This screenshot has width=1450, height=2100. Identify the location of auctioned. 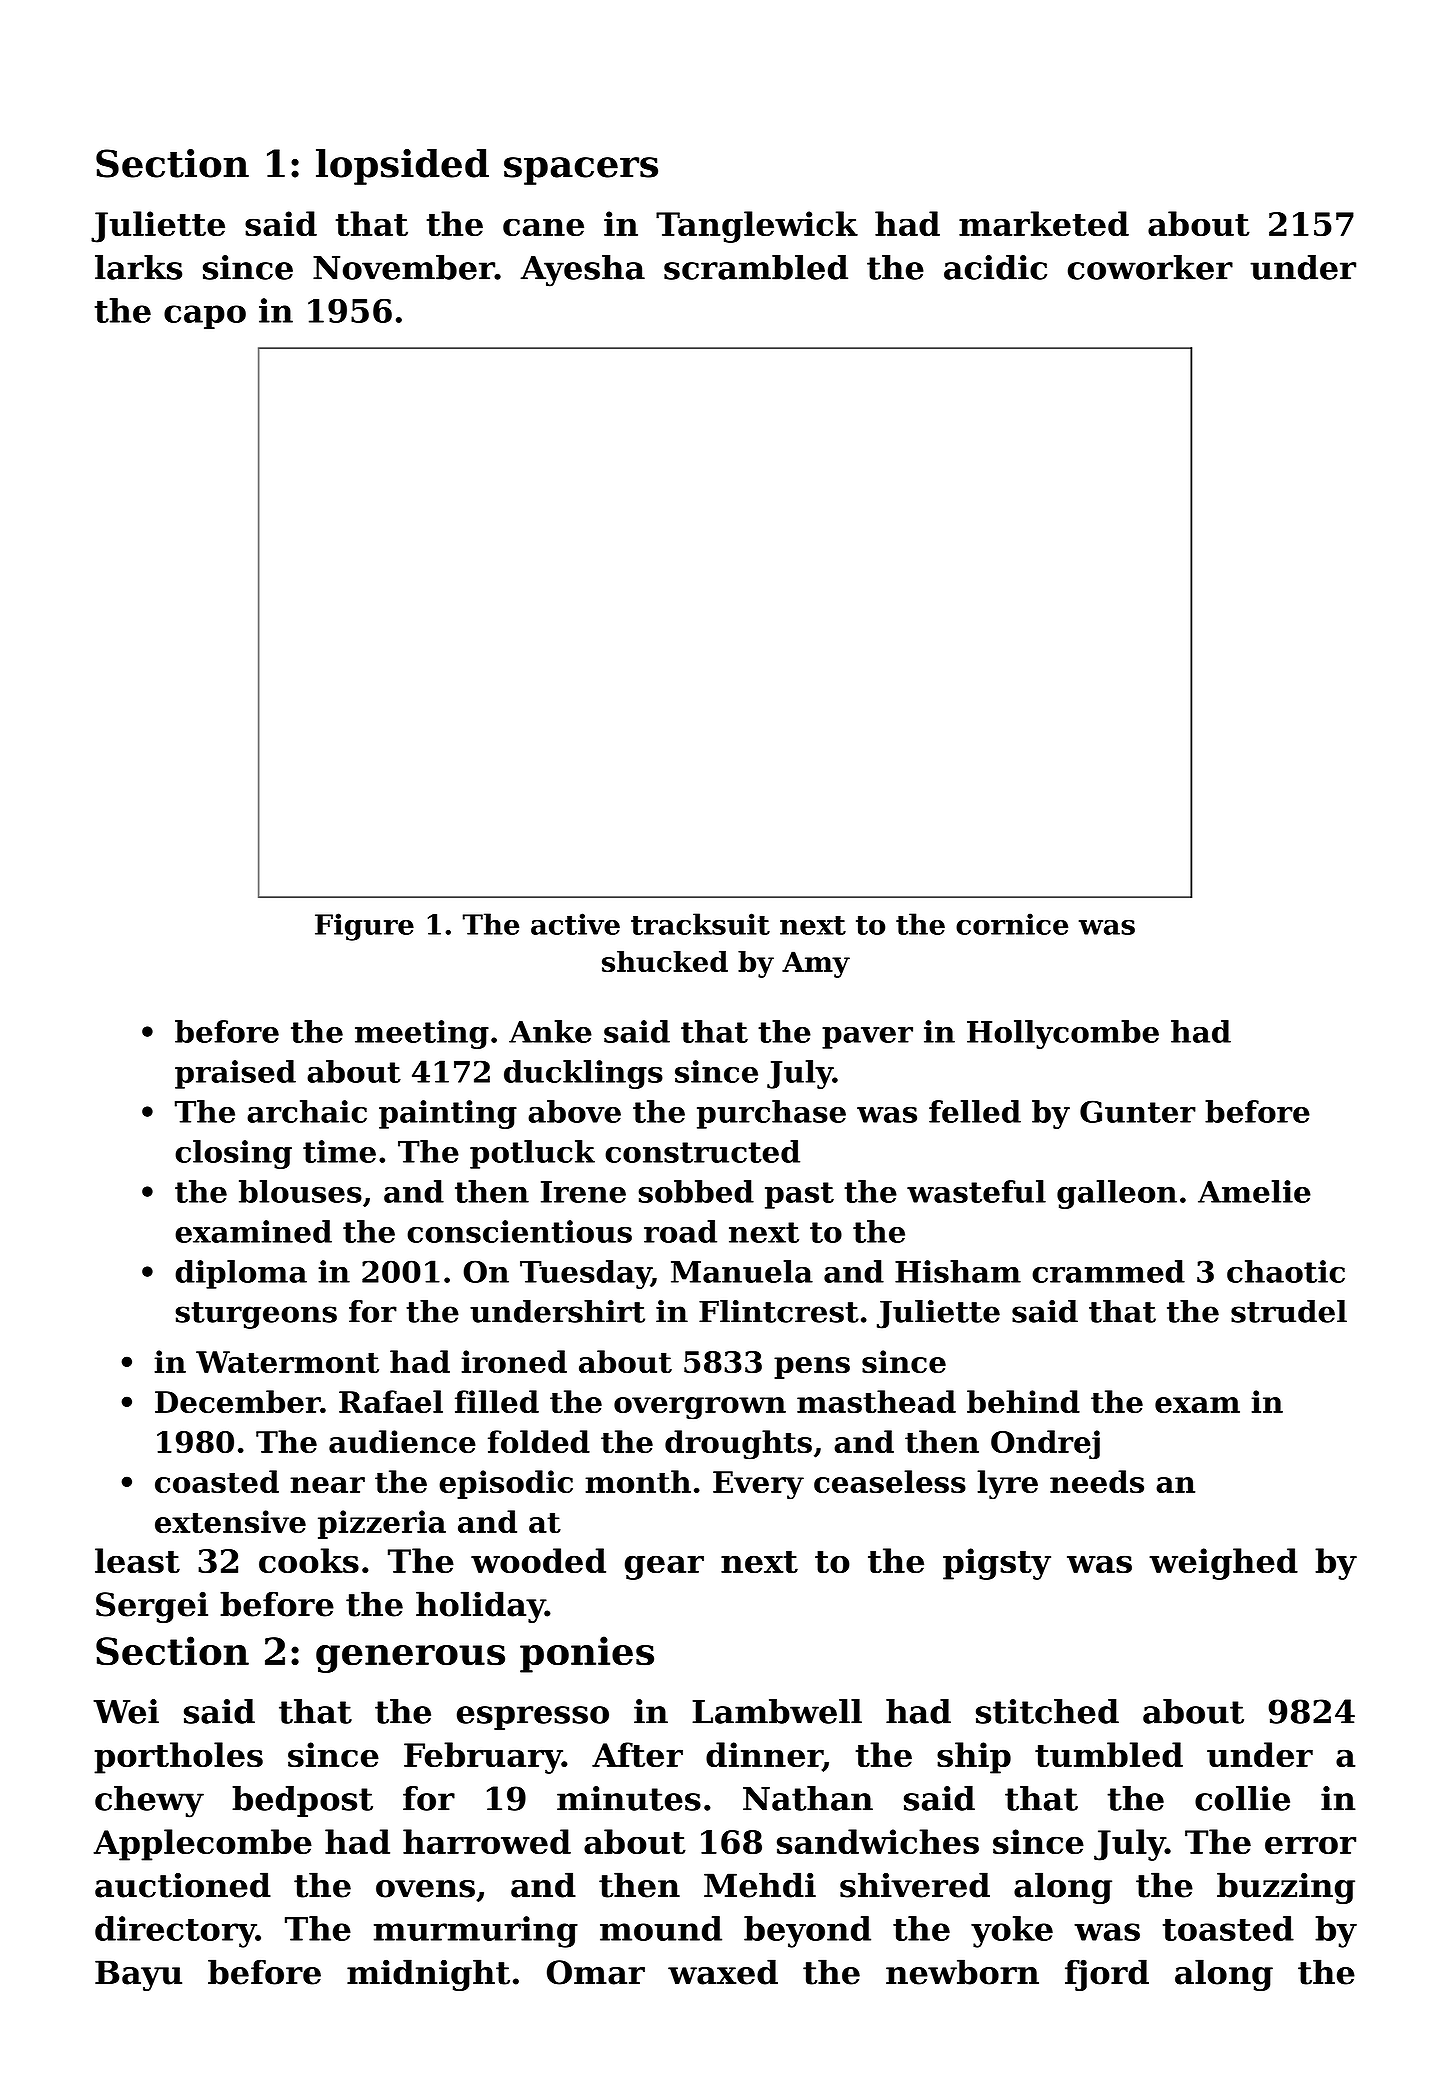
(183, 1885).
